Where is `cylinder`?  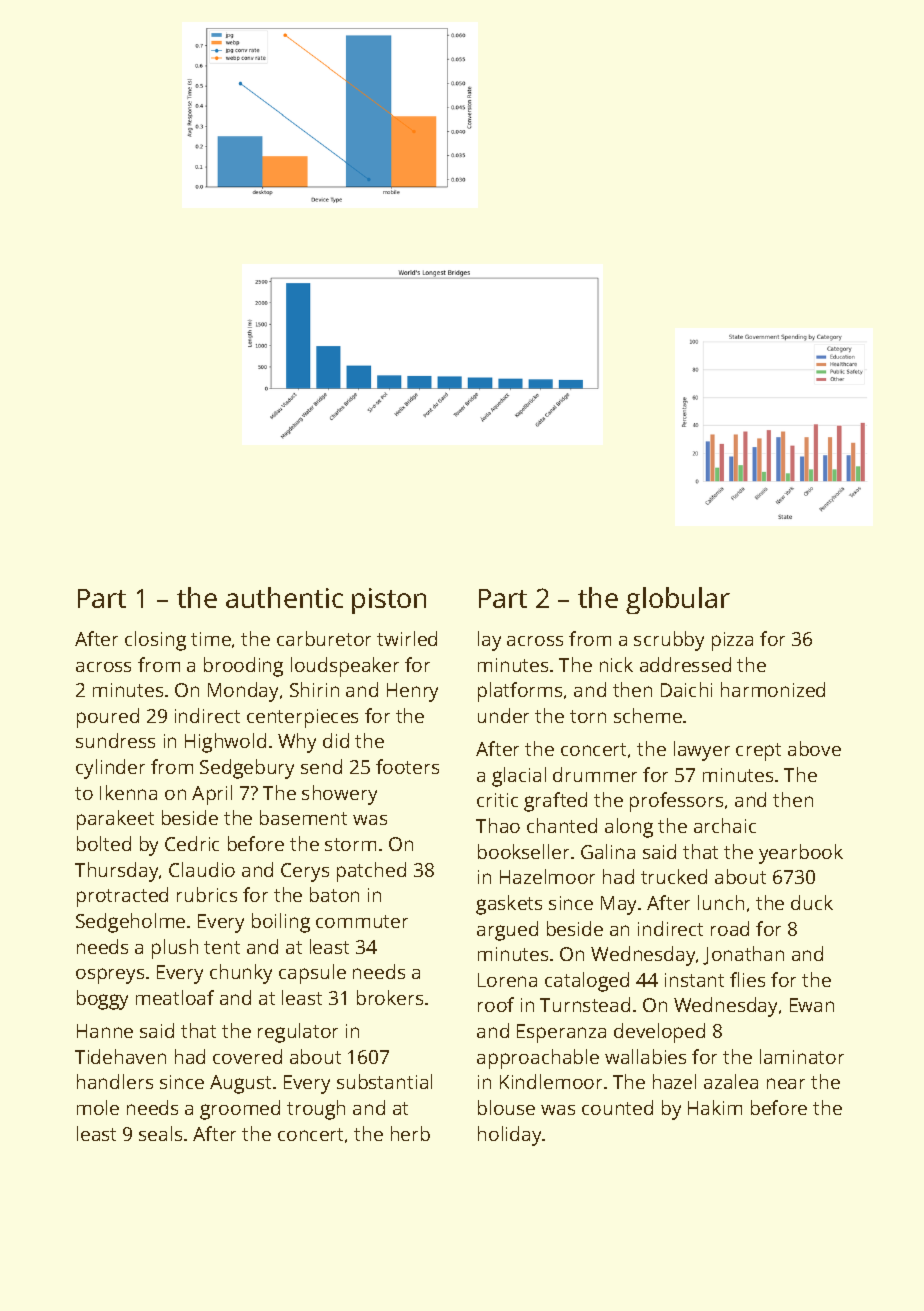 cylinder is located at coordinates (110, 769).
